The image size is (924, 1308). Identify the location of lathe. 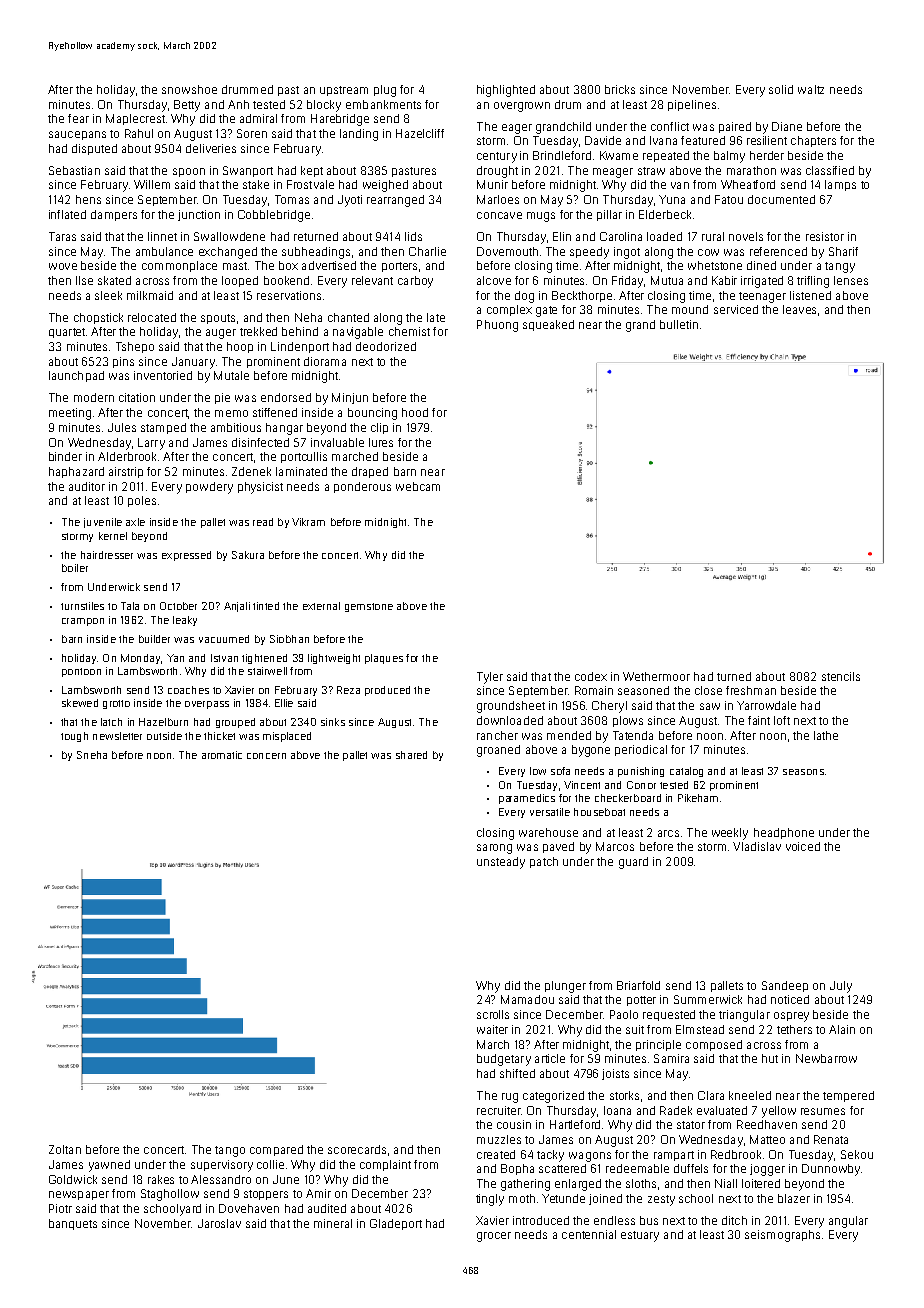
(826, 735).
